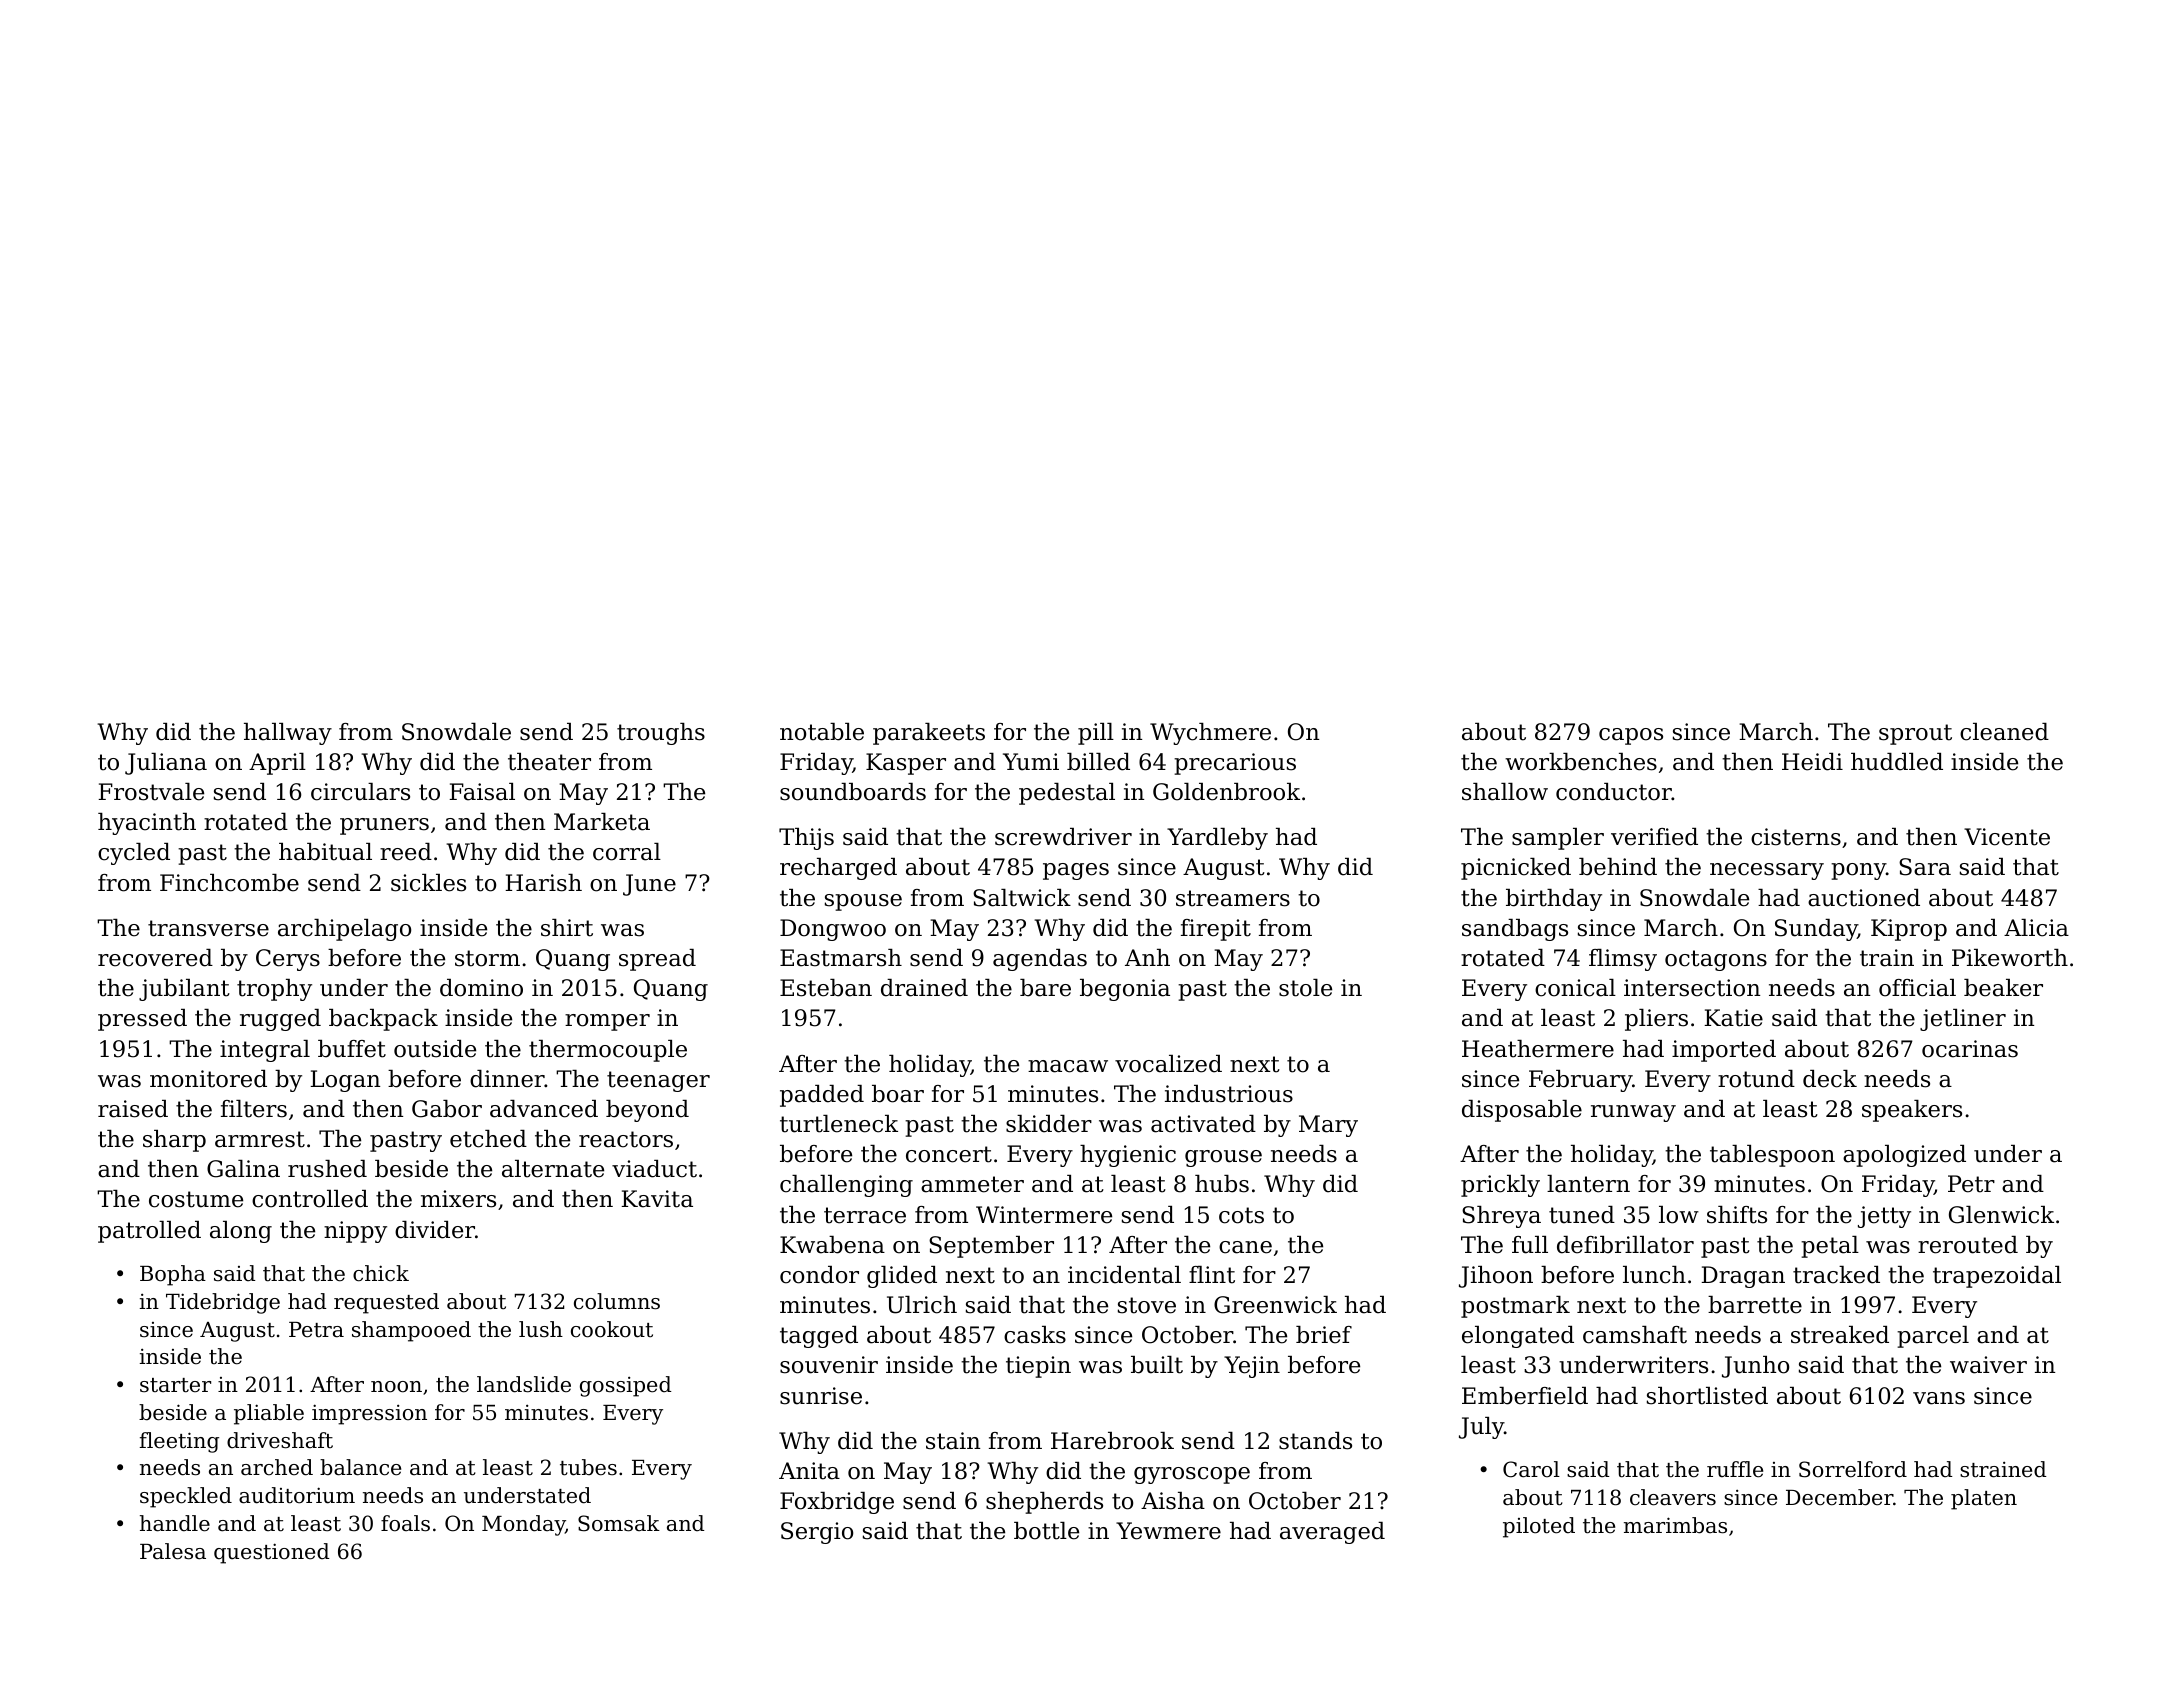 The image size is (2178, 1683). Describe the element at coordinates (2004, 732) in the screenshot. I see `cleaned` at that location.
